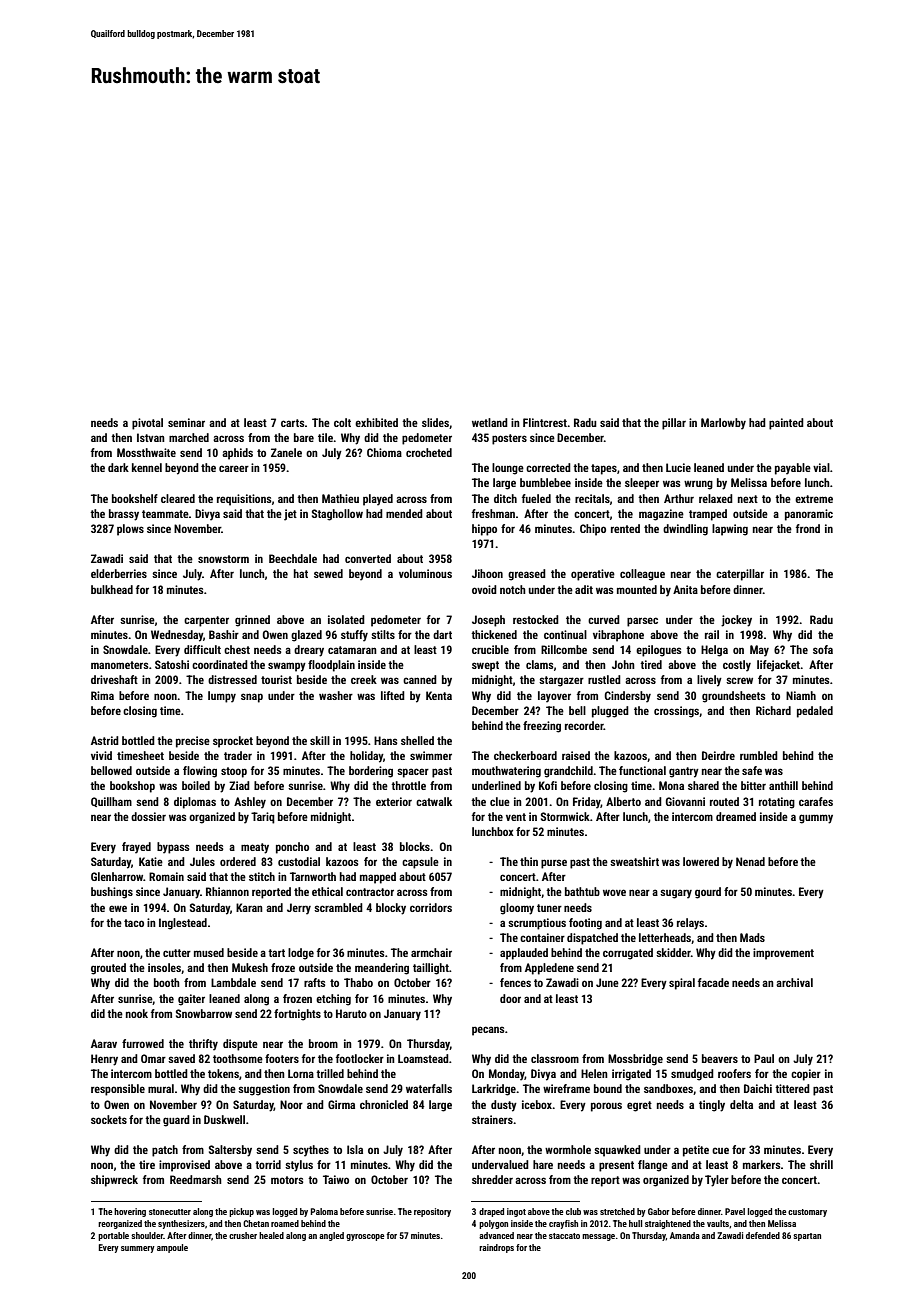 The image size is (924, 1308). I want to click on John, so click(623, 664).
